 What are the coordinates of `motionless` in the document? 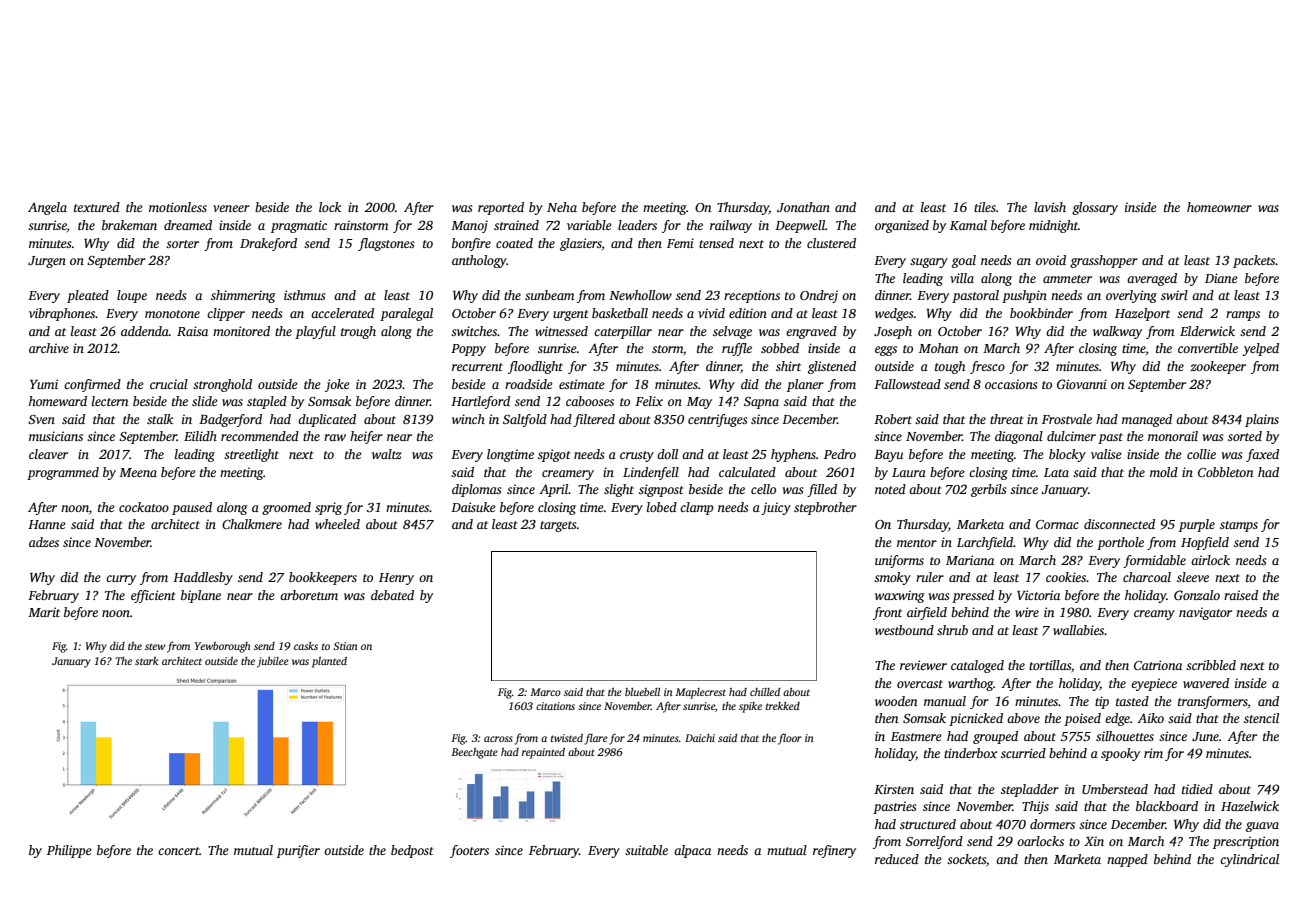 It's located at (178, 207).
